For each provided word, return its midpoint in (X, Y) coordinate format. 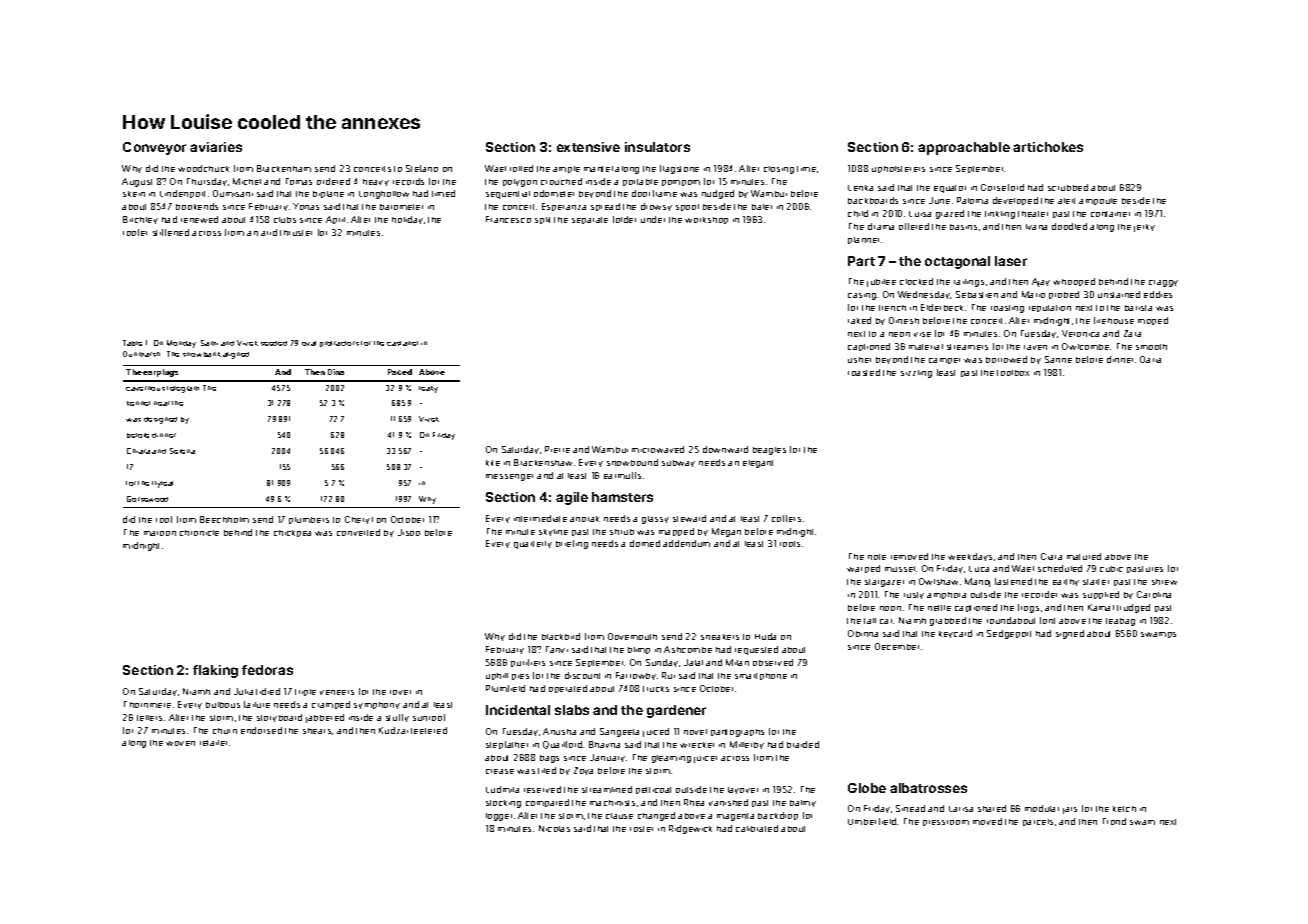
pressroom (946, 823)
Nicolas (554, 828)
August (137, 182)
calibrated (757, 828)
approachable (964, 148)
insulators (657, 147)
